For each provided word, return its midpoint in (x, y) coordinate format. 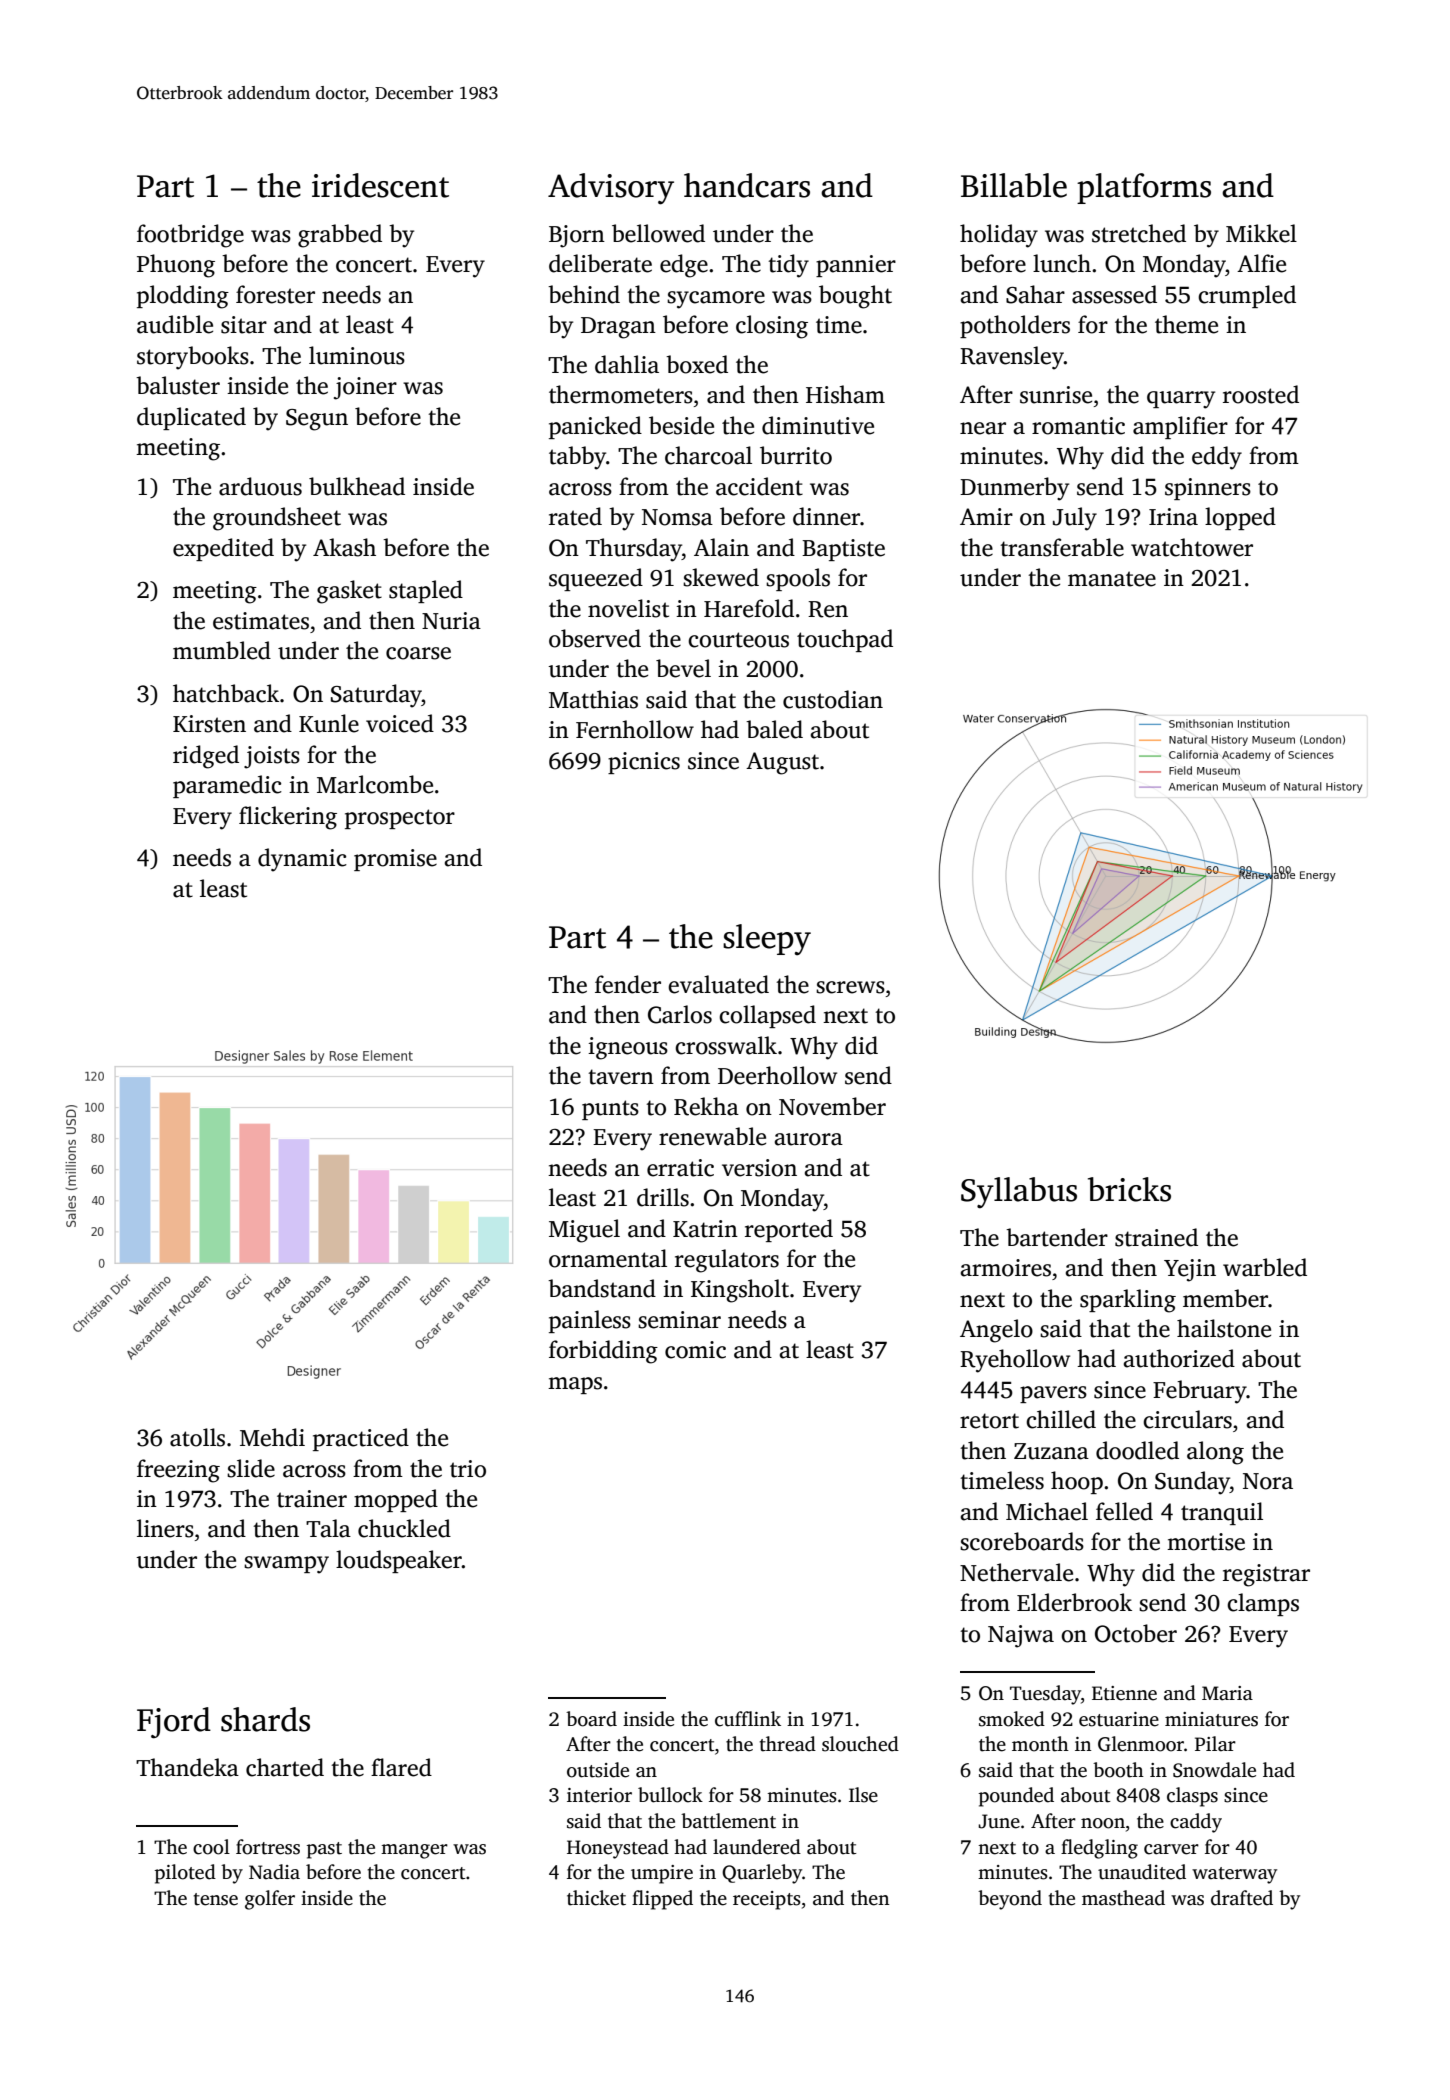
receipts (767, 1900)
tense (216, 1899)
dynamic (302, 860)
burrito (796, 455)
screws (850, 987)
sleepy (767, 940)
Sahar (1035, 294)
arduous (260, 486)
